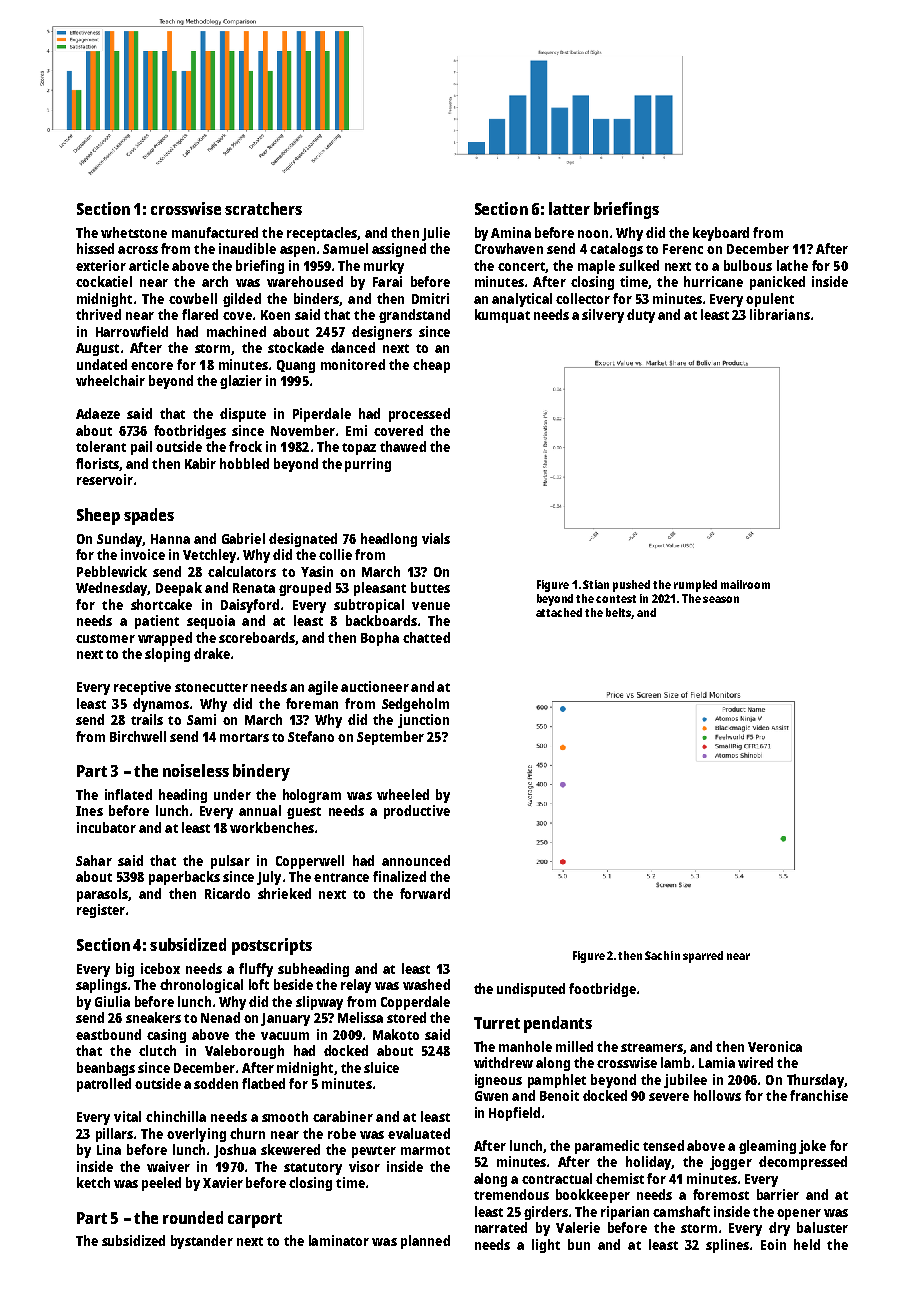 The image size is (924, 1308). What do you see at coordinates (202, 1242) in the document?
I see `bystander` at bounding box center [202, 1242].
